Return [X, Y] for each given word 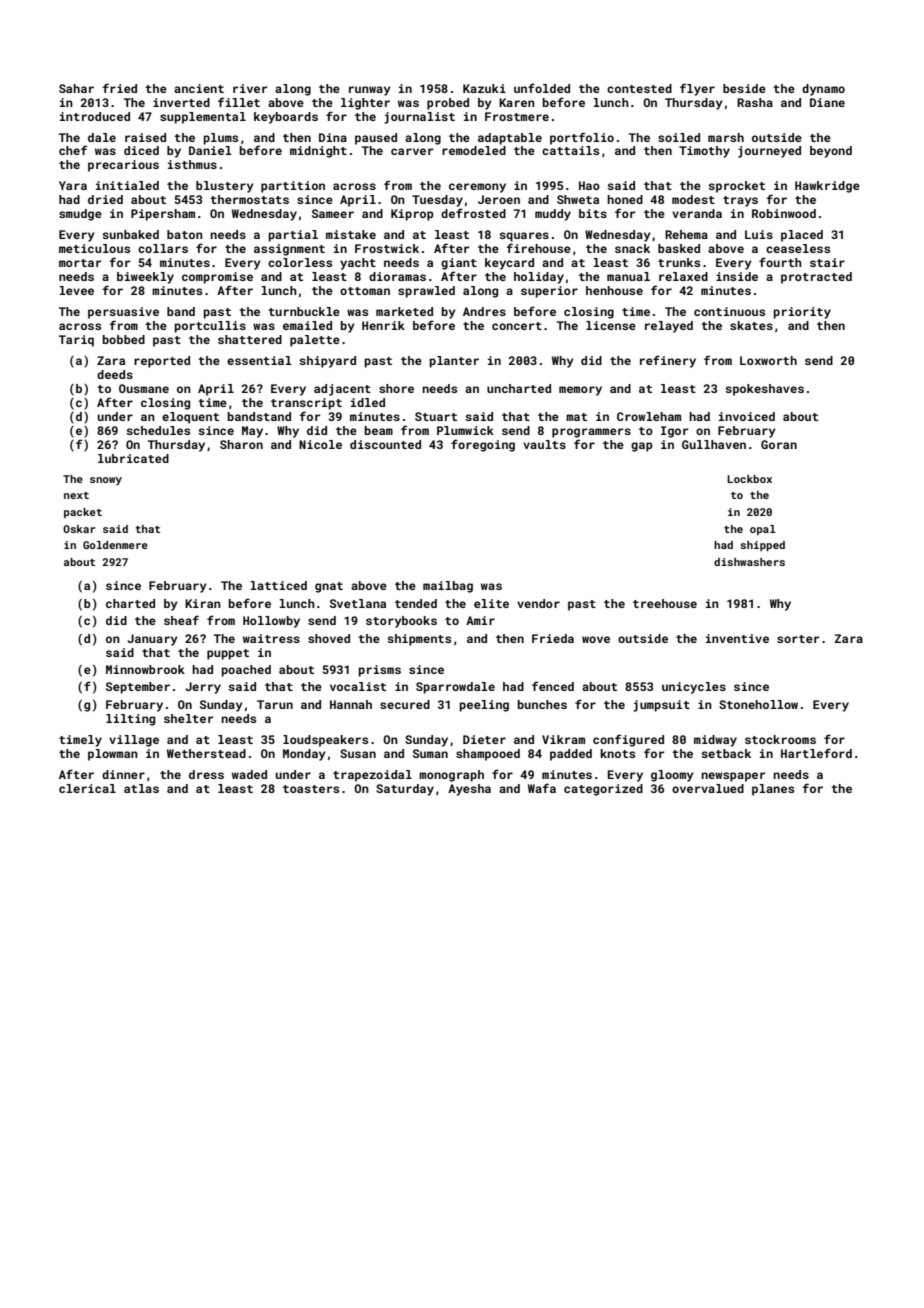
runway [370, 91]
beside [744, 88]
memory [580, 391]
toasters [311, 789]
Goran [779, 444]
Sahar [76, 88]
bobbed [124, 339]
